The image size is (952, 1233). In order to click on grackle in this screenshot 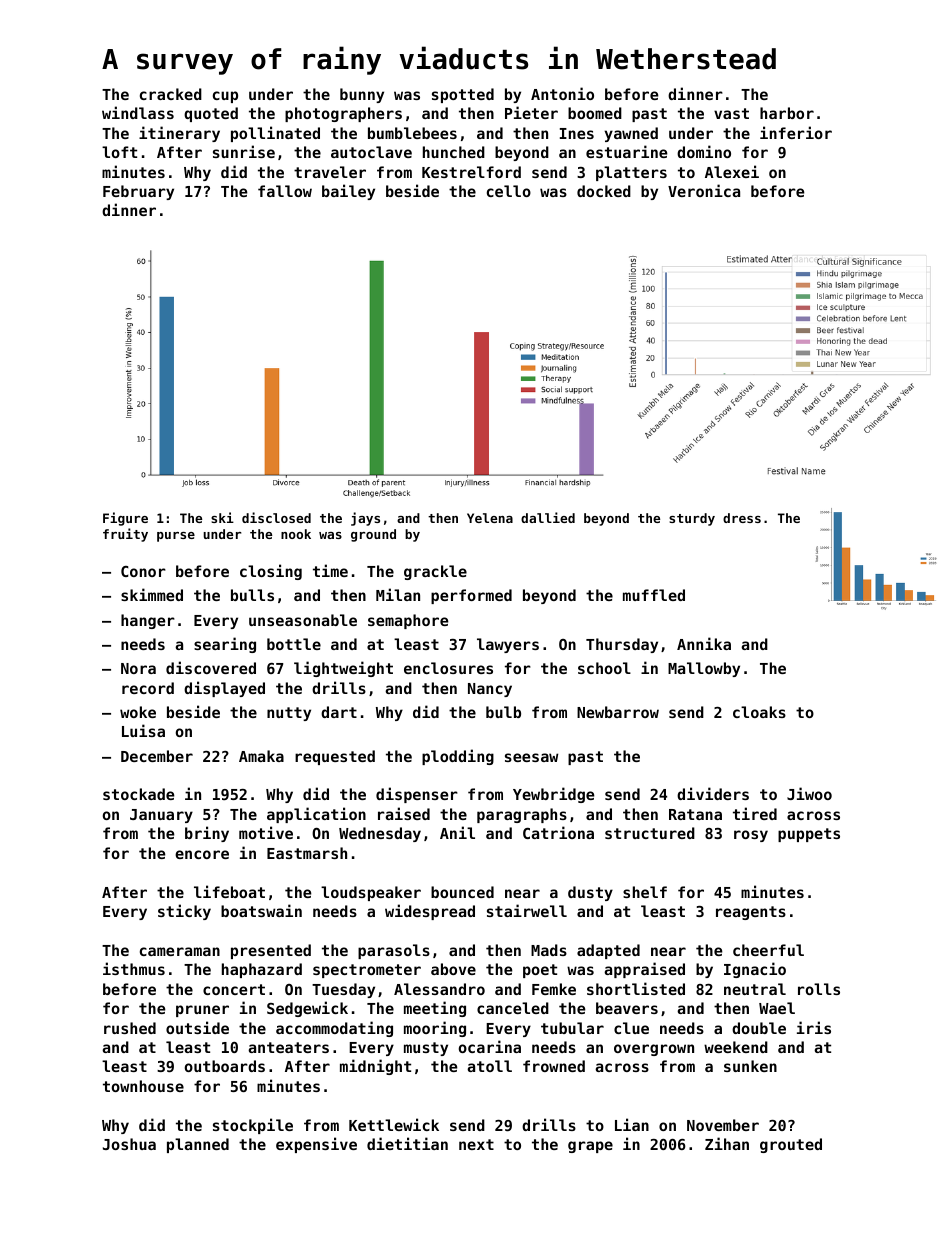, I will do `click(435, 572)`.
